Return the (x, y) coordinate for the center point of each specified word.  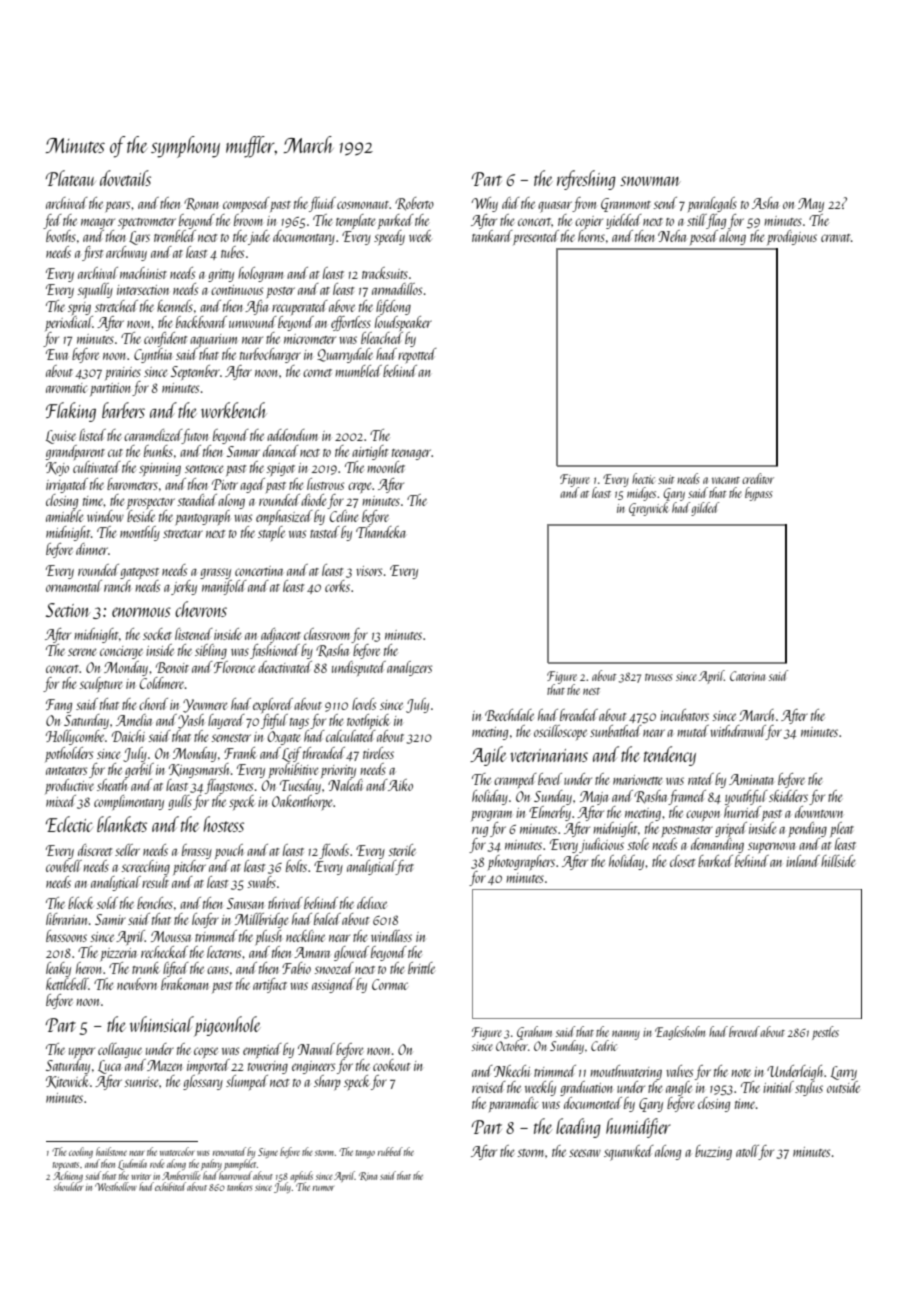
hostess (223, 824)
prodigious (792, 237)
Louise (61, 437)
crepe (359, 487)
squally (95, 291)
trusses (659, 677)
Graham (534, 1033)
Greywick (648, 509)
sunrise (142, 1082)
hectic (643, 478)
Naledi (345, 785)
